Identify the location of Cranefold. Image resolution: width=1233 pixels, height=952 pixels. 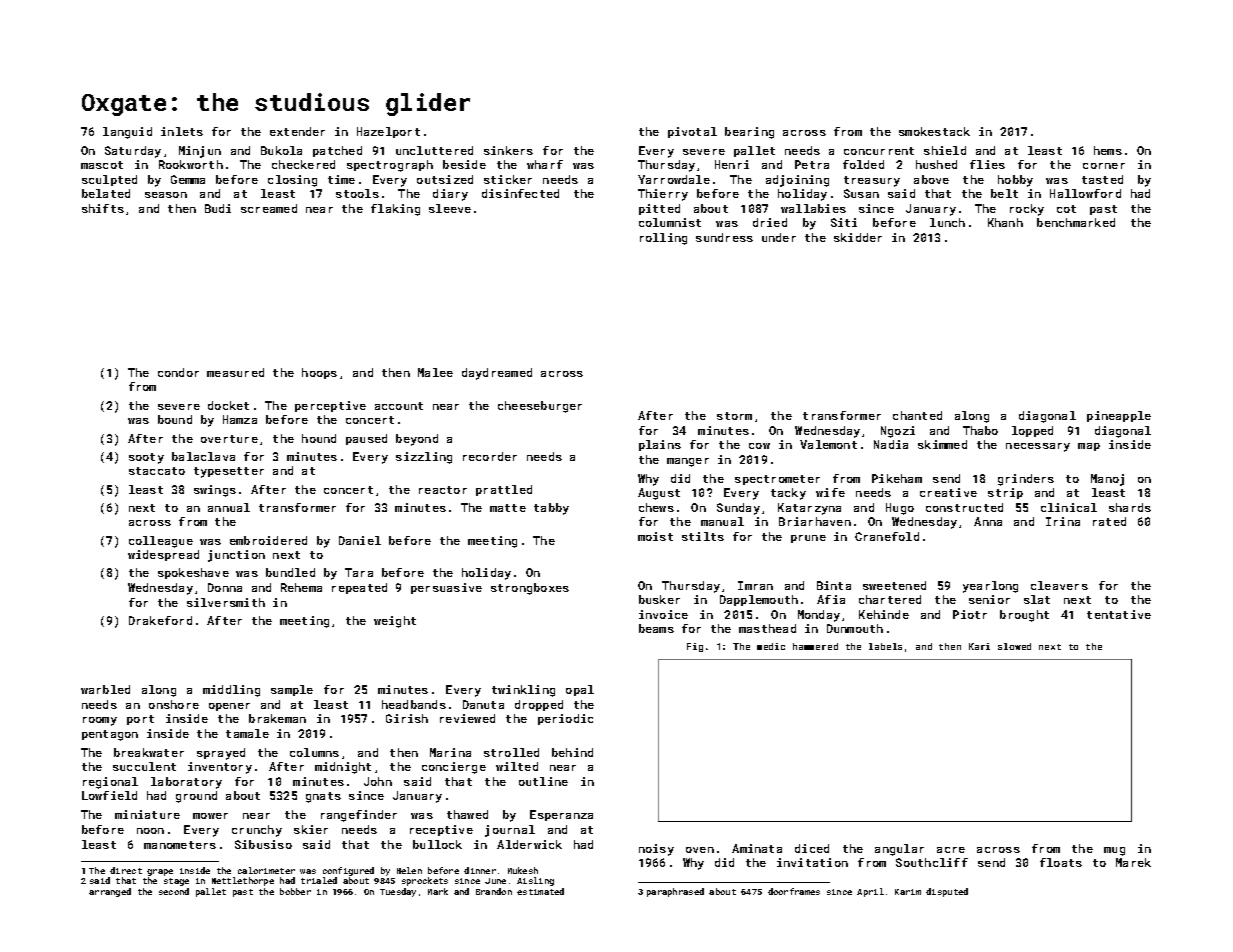
(887, 536).
